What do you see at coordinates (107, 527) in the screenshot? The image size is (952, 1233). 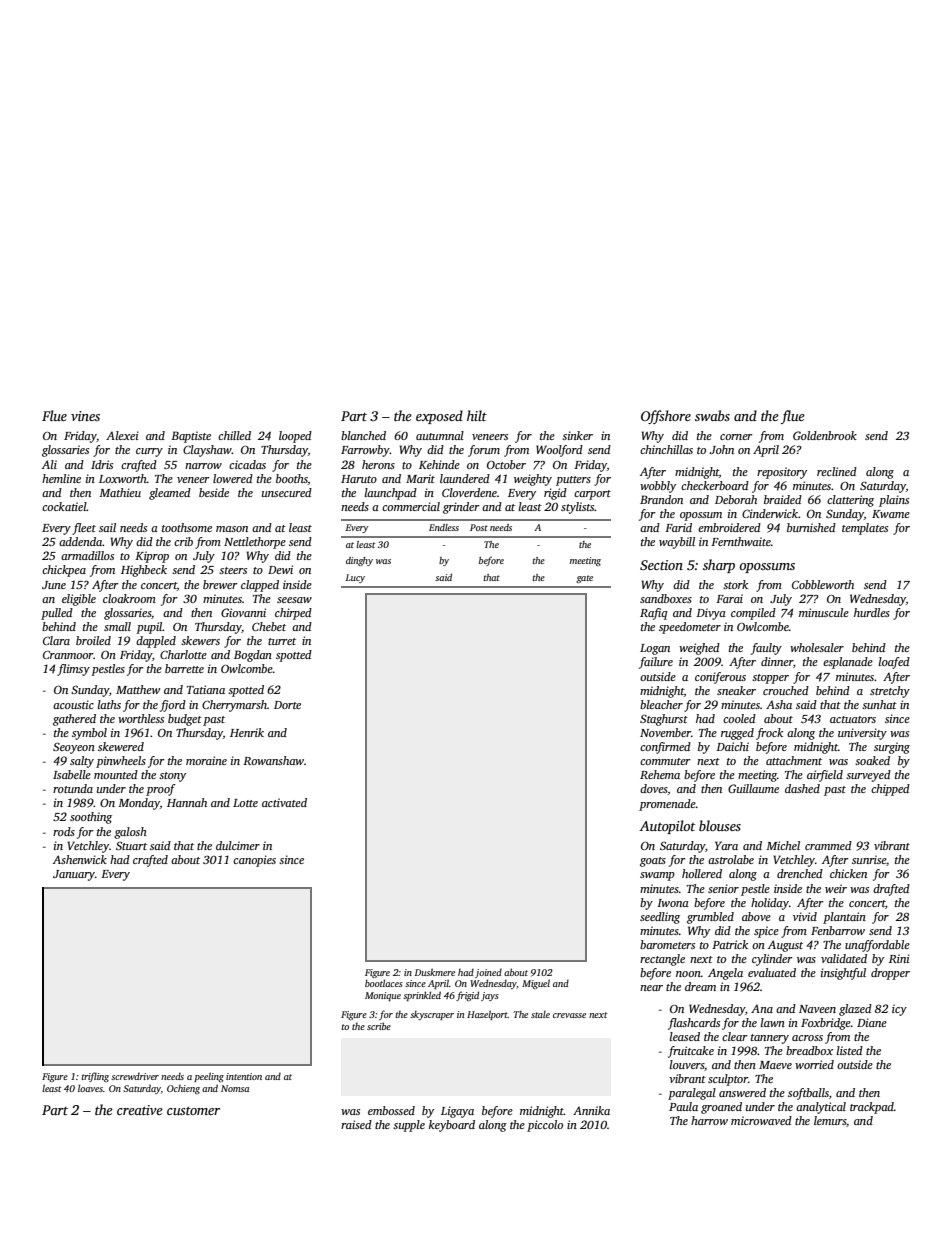 I see `sail` at bounding box center [107, 527].
